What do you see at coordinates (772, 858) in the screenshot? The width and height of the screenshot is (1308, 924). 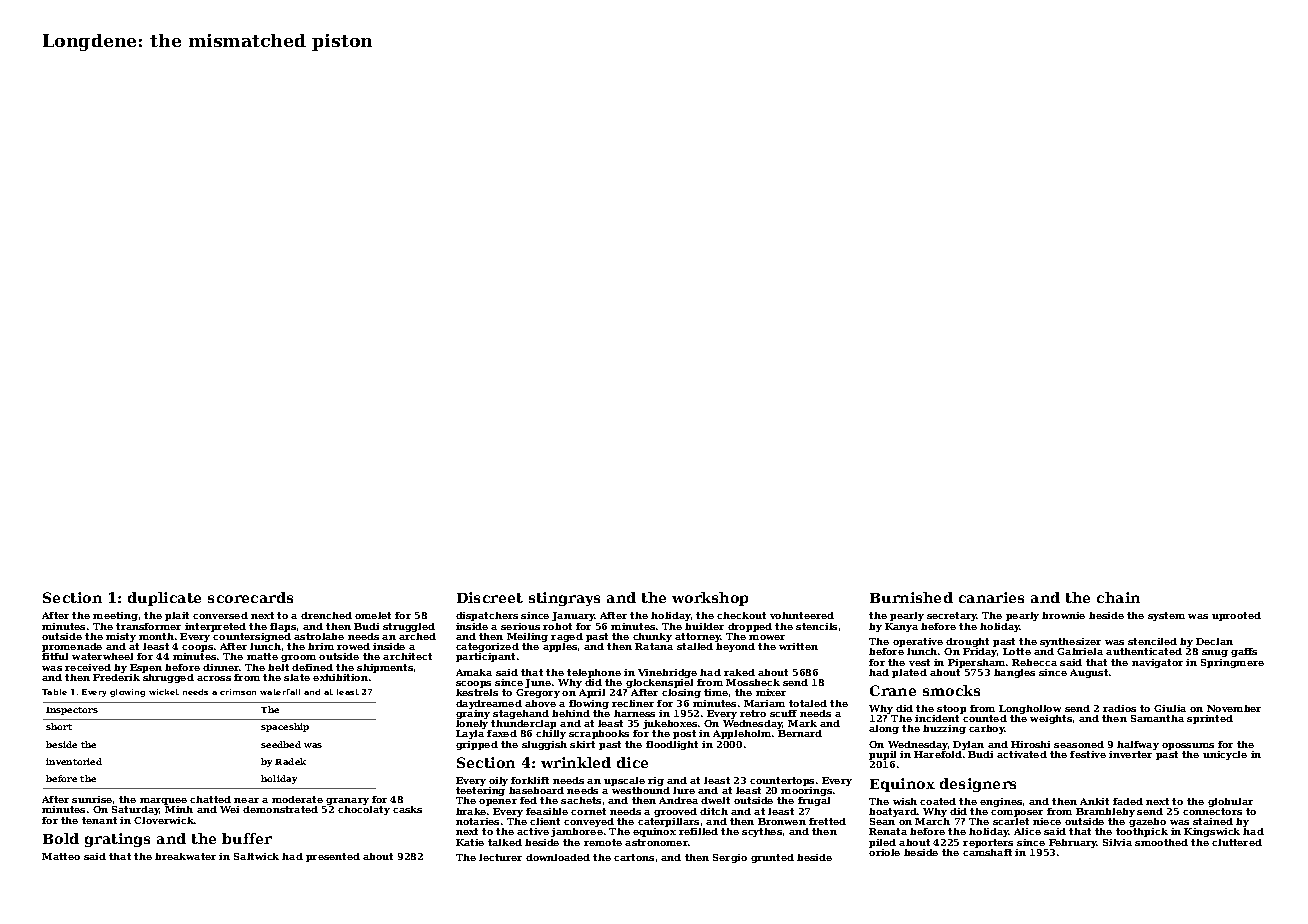 I see `grunted` at bounding box center [772, 858].
